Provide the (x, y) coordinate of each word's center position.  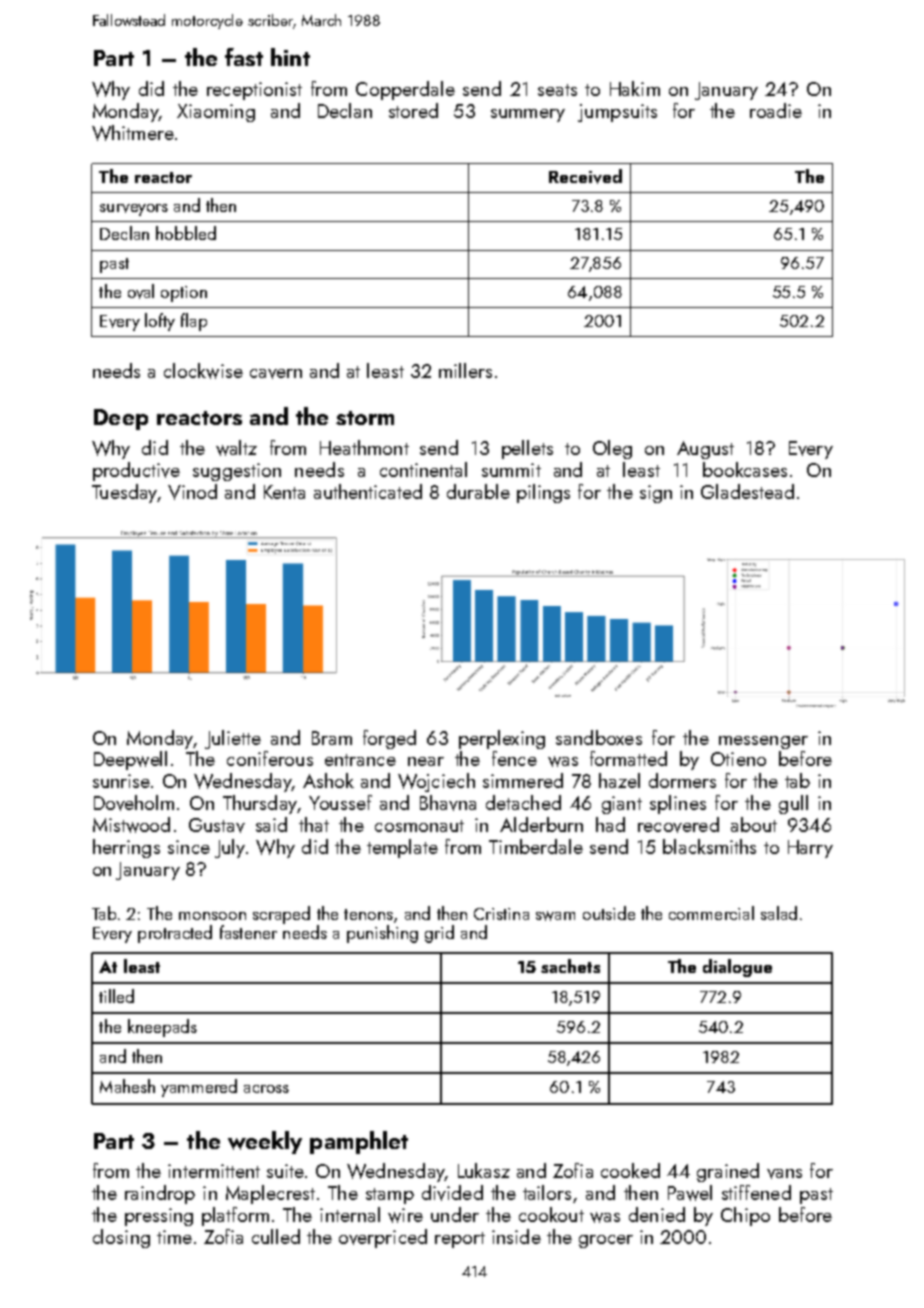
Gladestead (747, 491)
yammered (199, 1088)
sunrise (121, 781)
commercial (711, 913)
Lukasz (484, 1170)
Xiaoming (216, 113)
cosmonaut (419, 826)
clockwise (203, 371)
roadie (776, 110)
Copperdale (405, 90)
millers (465, 370)
